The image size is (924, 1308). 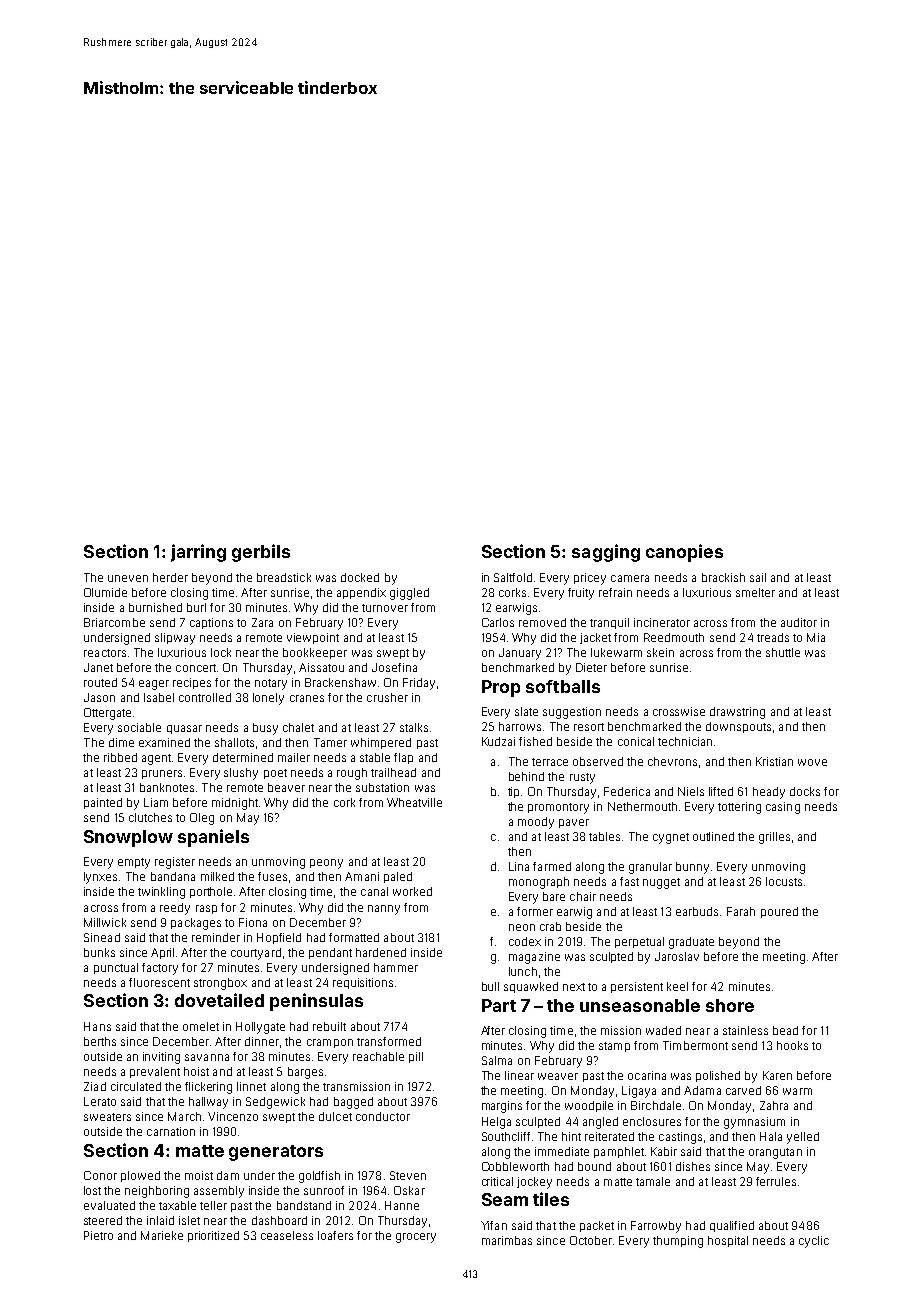 I want to click on generators, so click(x=276, y=1153).
